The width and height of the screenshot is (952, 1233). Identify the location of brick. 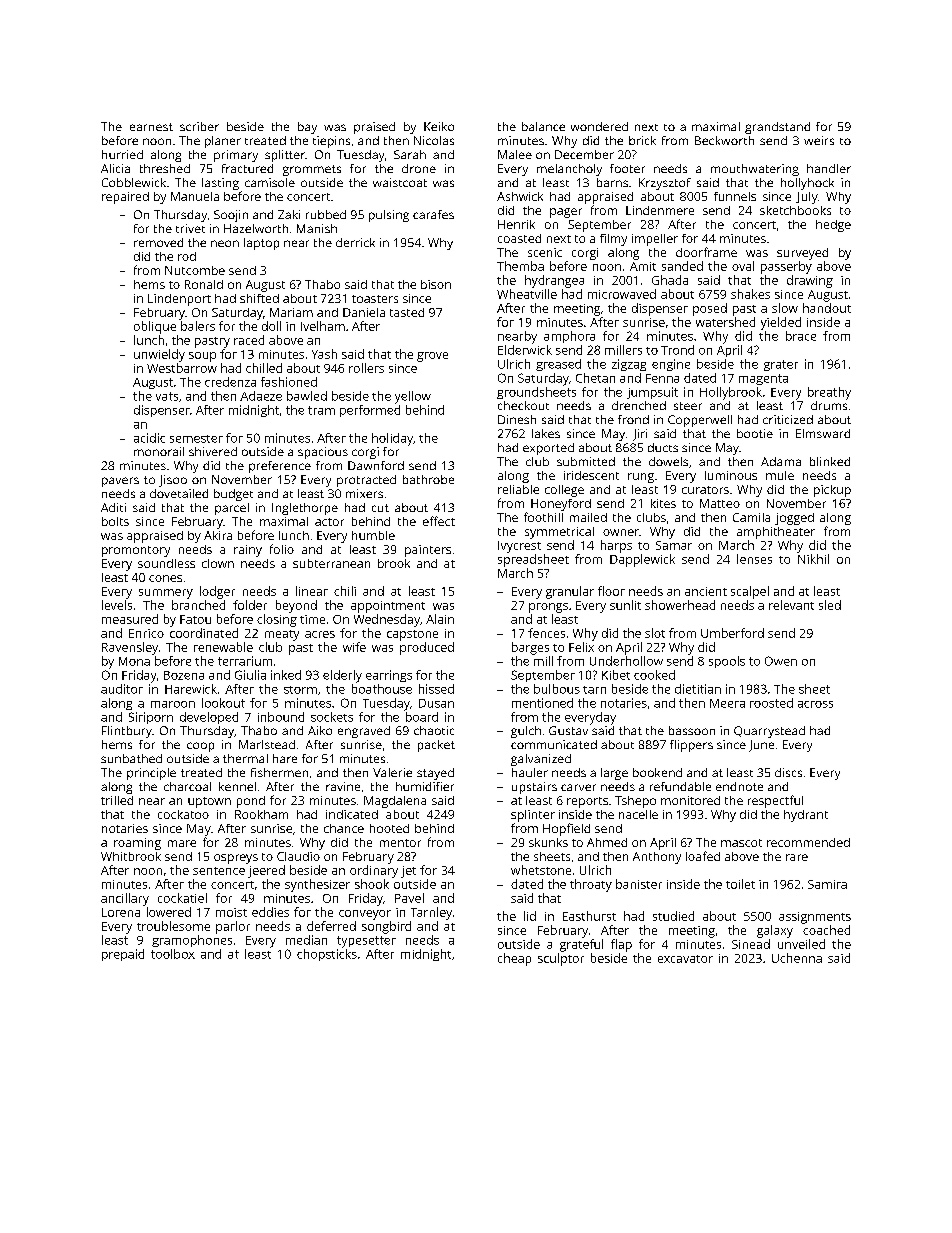
(642, 140).
